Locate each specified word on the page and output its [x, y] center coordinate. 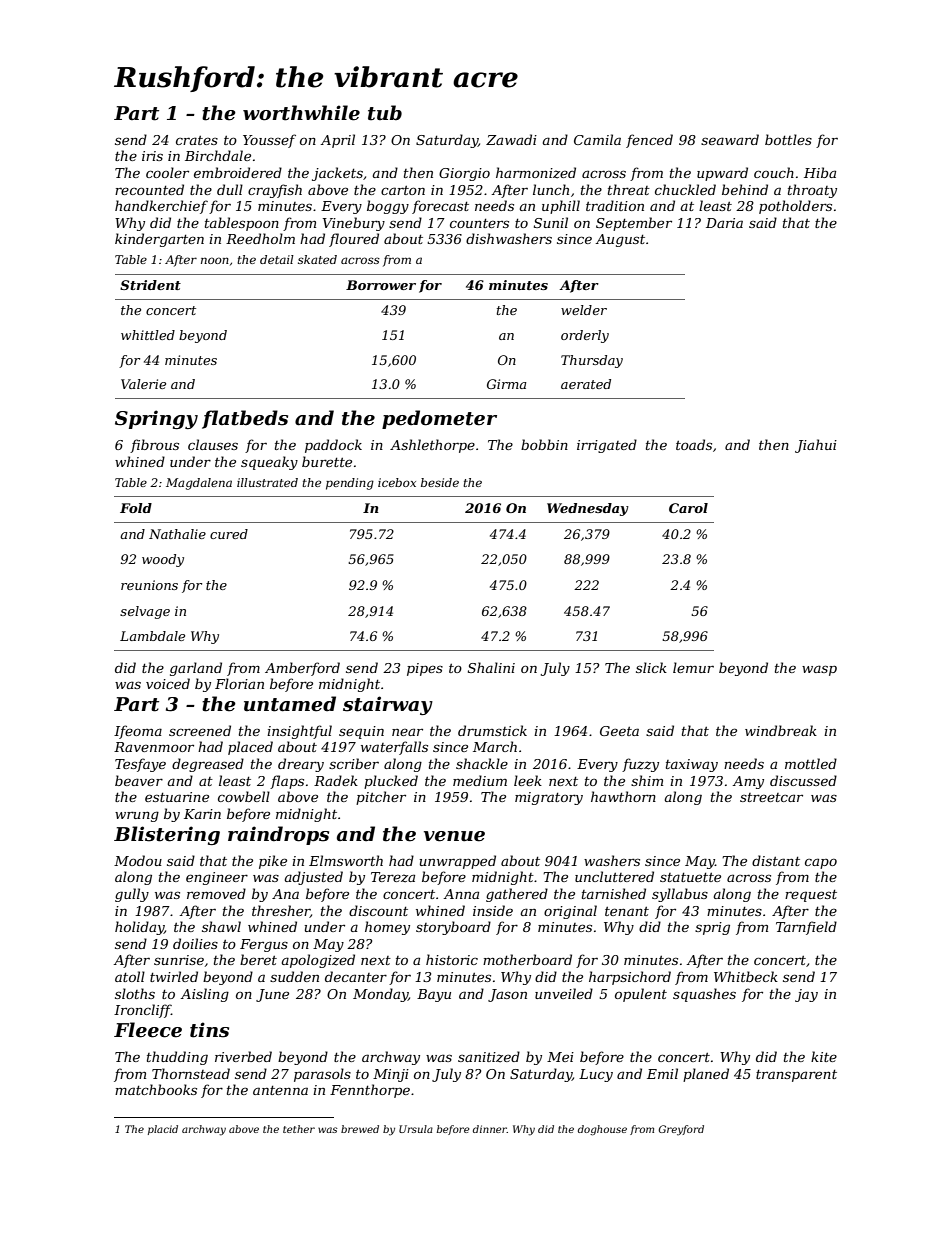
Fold [136, 508]
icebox [397, 482]
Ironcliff [142, 1011]
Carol [688, 508]
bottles [788, 139]
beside [440, 482]
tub [385, 113]
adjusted [313, 878]
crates [197, 140]
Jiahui [816, 446]
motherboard [527, 959]
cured [229, 534]
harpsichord [630, 978]
